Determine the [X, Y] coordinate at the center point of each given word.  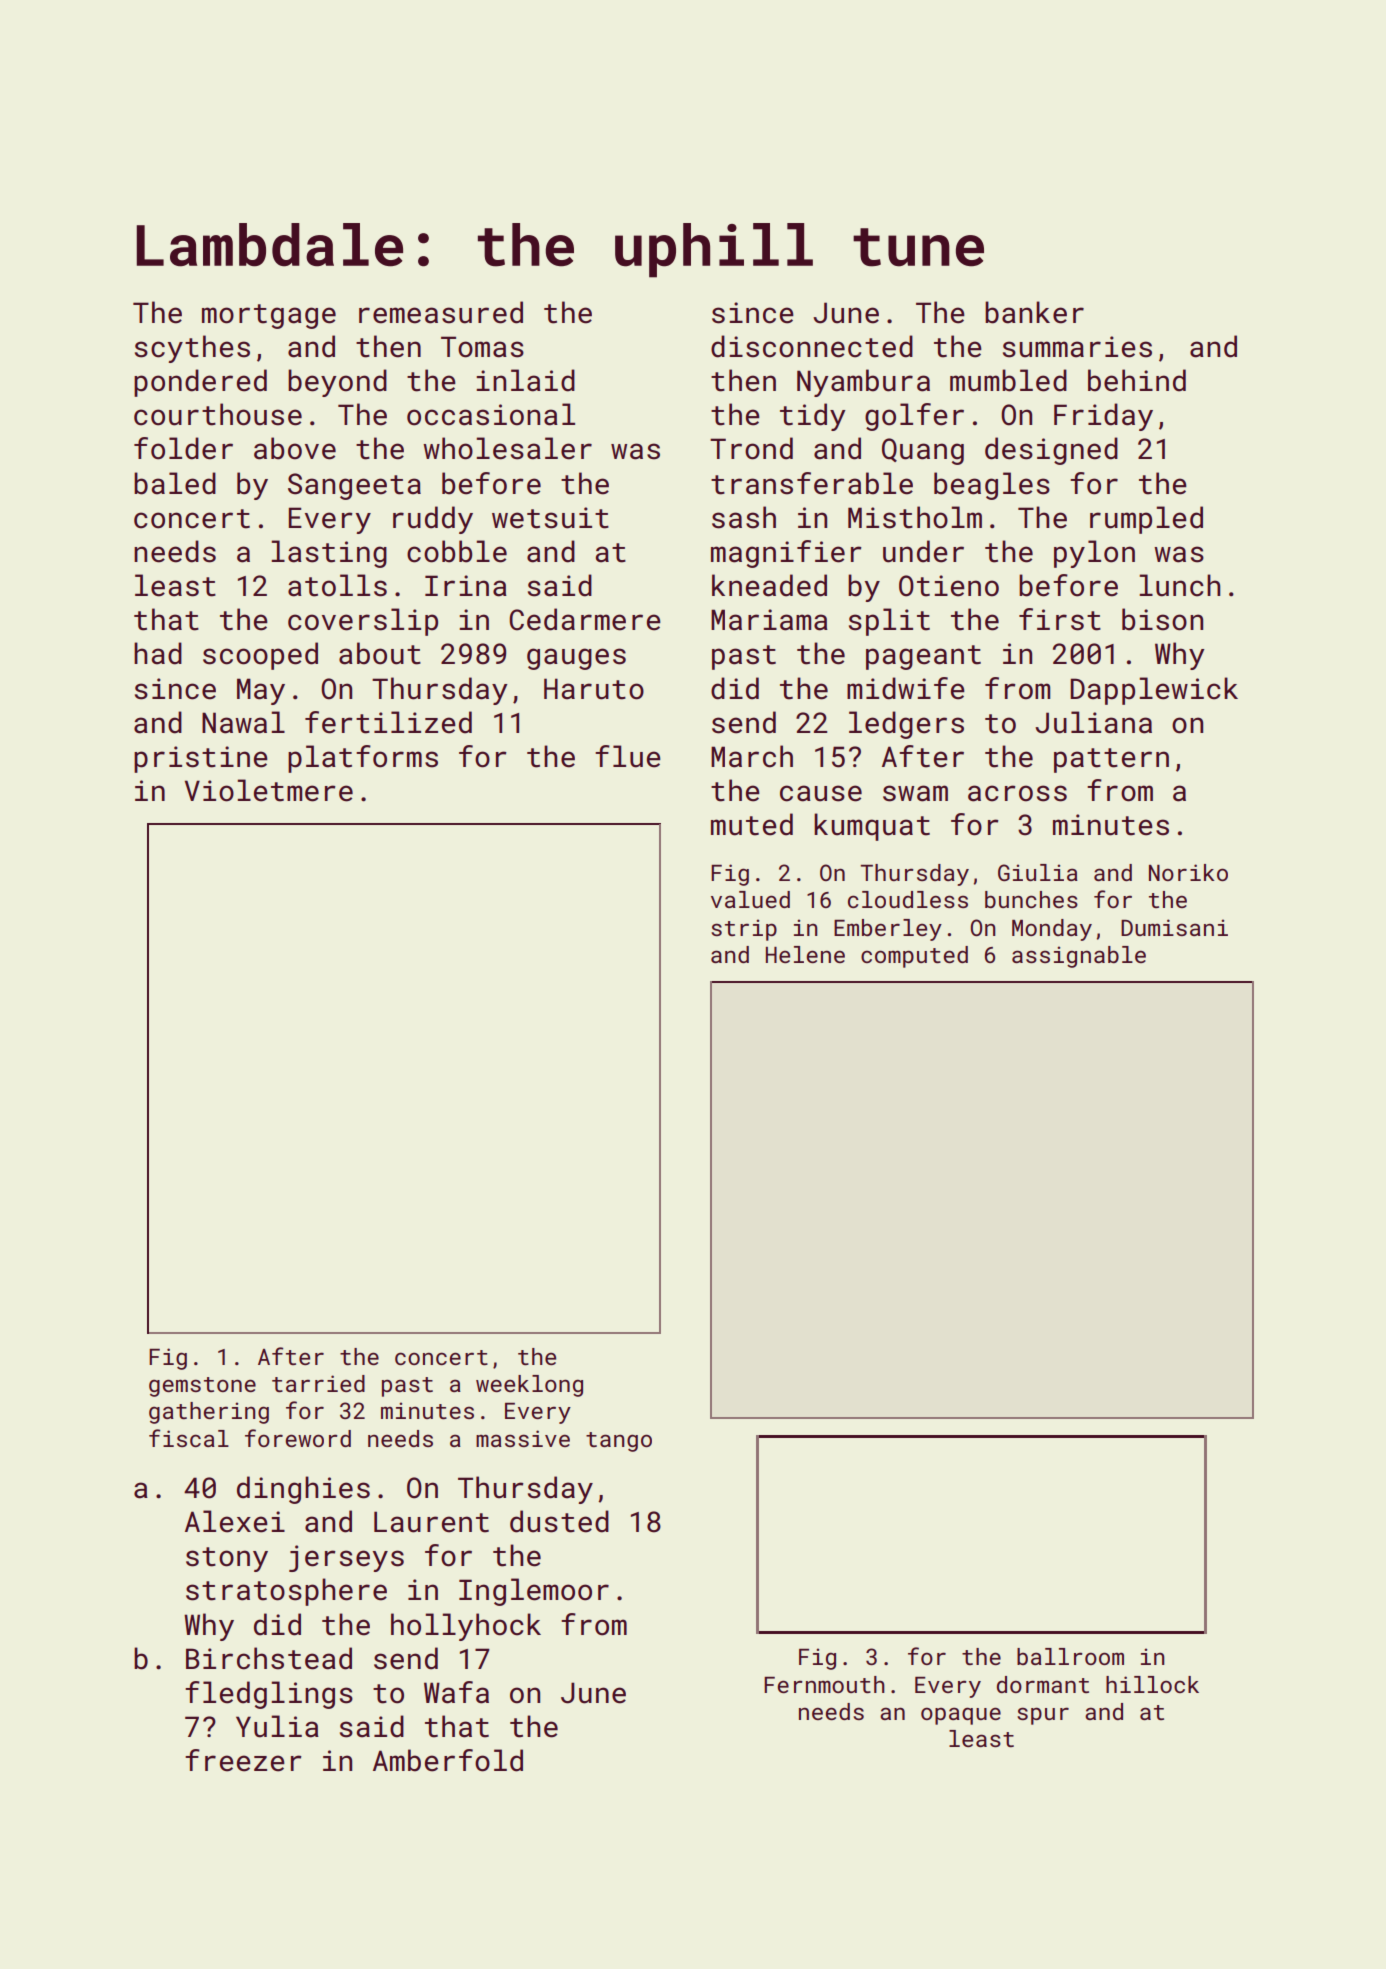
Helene [805, 954]
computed [914, 957]
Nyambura [863, 383]
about [380, 653]
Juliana [1093, 722]
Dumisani [1174, 927]
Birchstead [269, 1658]
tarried [318, 1383]
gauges [576, 659]
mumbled [1008, 380]
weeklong [529, 1386]
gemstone [202, 1387]
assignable [1079, 957]
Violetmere [269, 790]
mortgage [269, 316]
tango [619, 1442]
